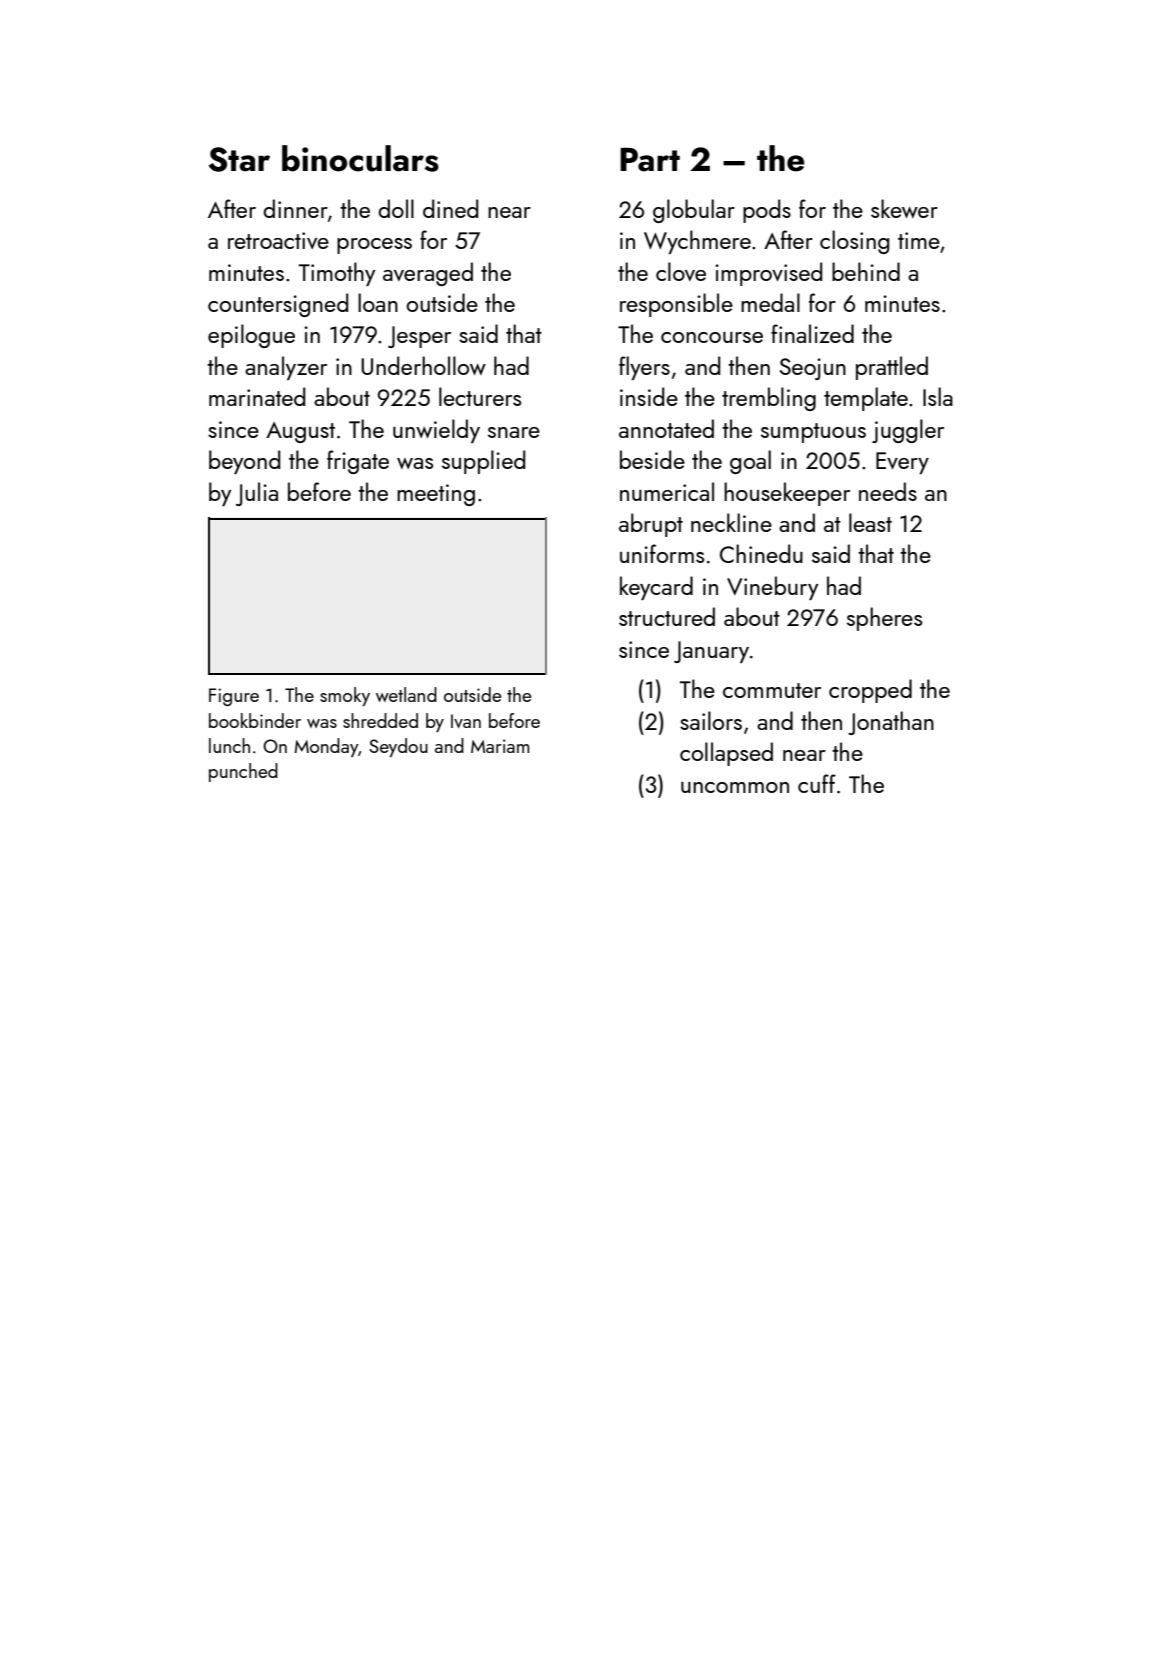  What do you see at coordinates (866, 271) in the screenshot?
I see `behind` at bounding box center [866, 271].
